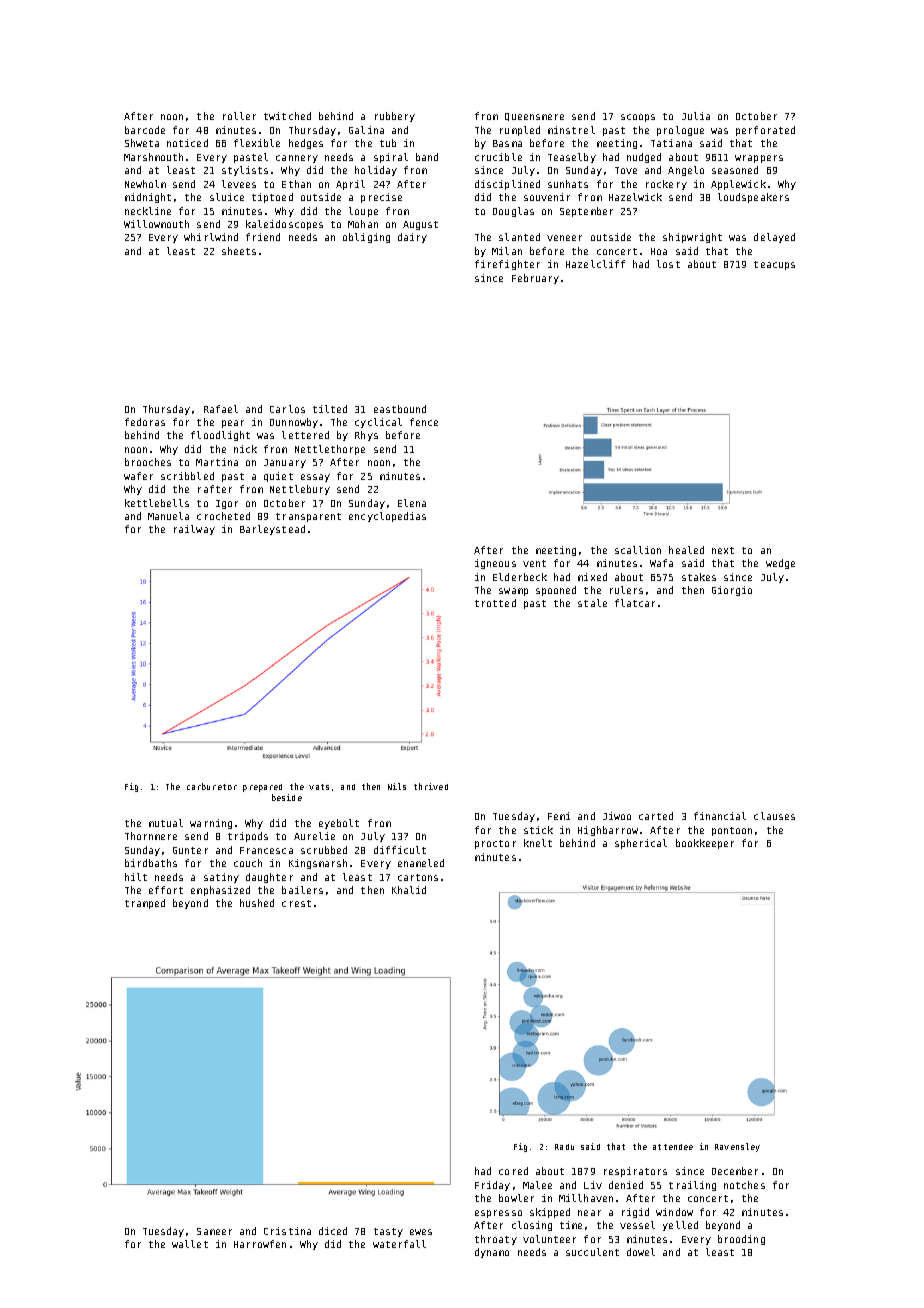 The width and height of the screenshot is (924, 1308). Describe the element at coordinates (696, 116) in the screenshot. I see `Julia` at that location.
